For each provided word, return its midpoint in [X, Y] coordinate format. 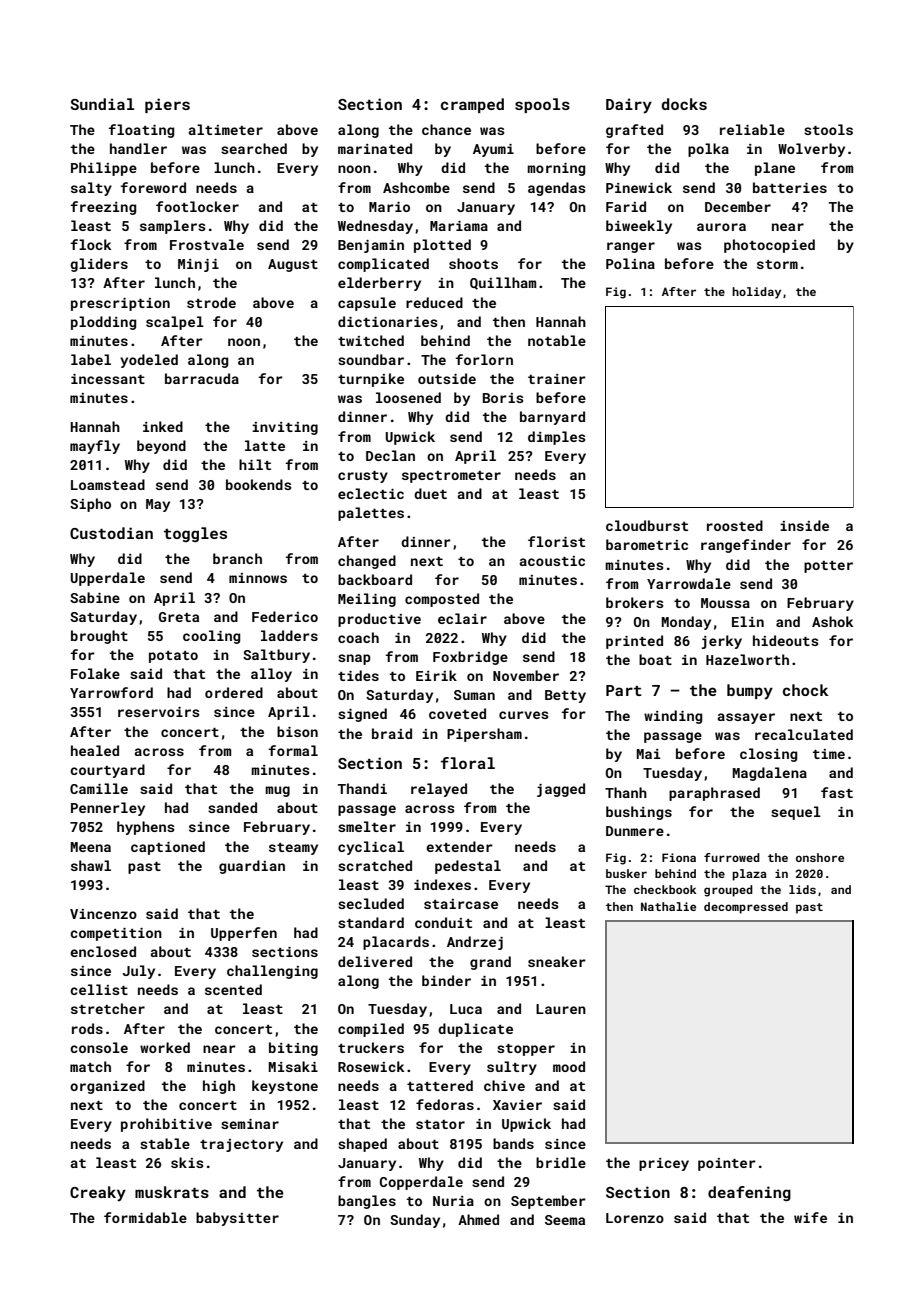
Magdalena [770, 774]
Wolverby [811, 150]
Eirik [436, 675]
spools [542, 105]
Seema [565, 1220]
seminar [250, 1124]
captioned [168, 848]
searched [254, 148]
